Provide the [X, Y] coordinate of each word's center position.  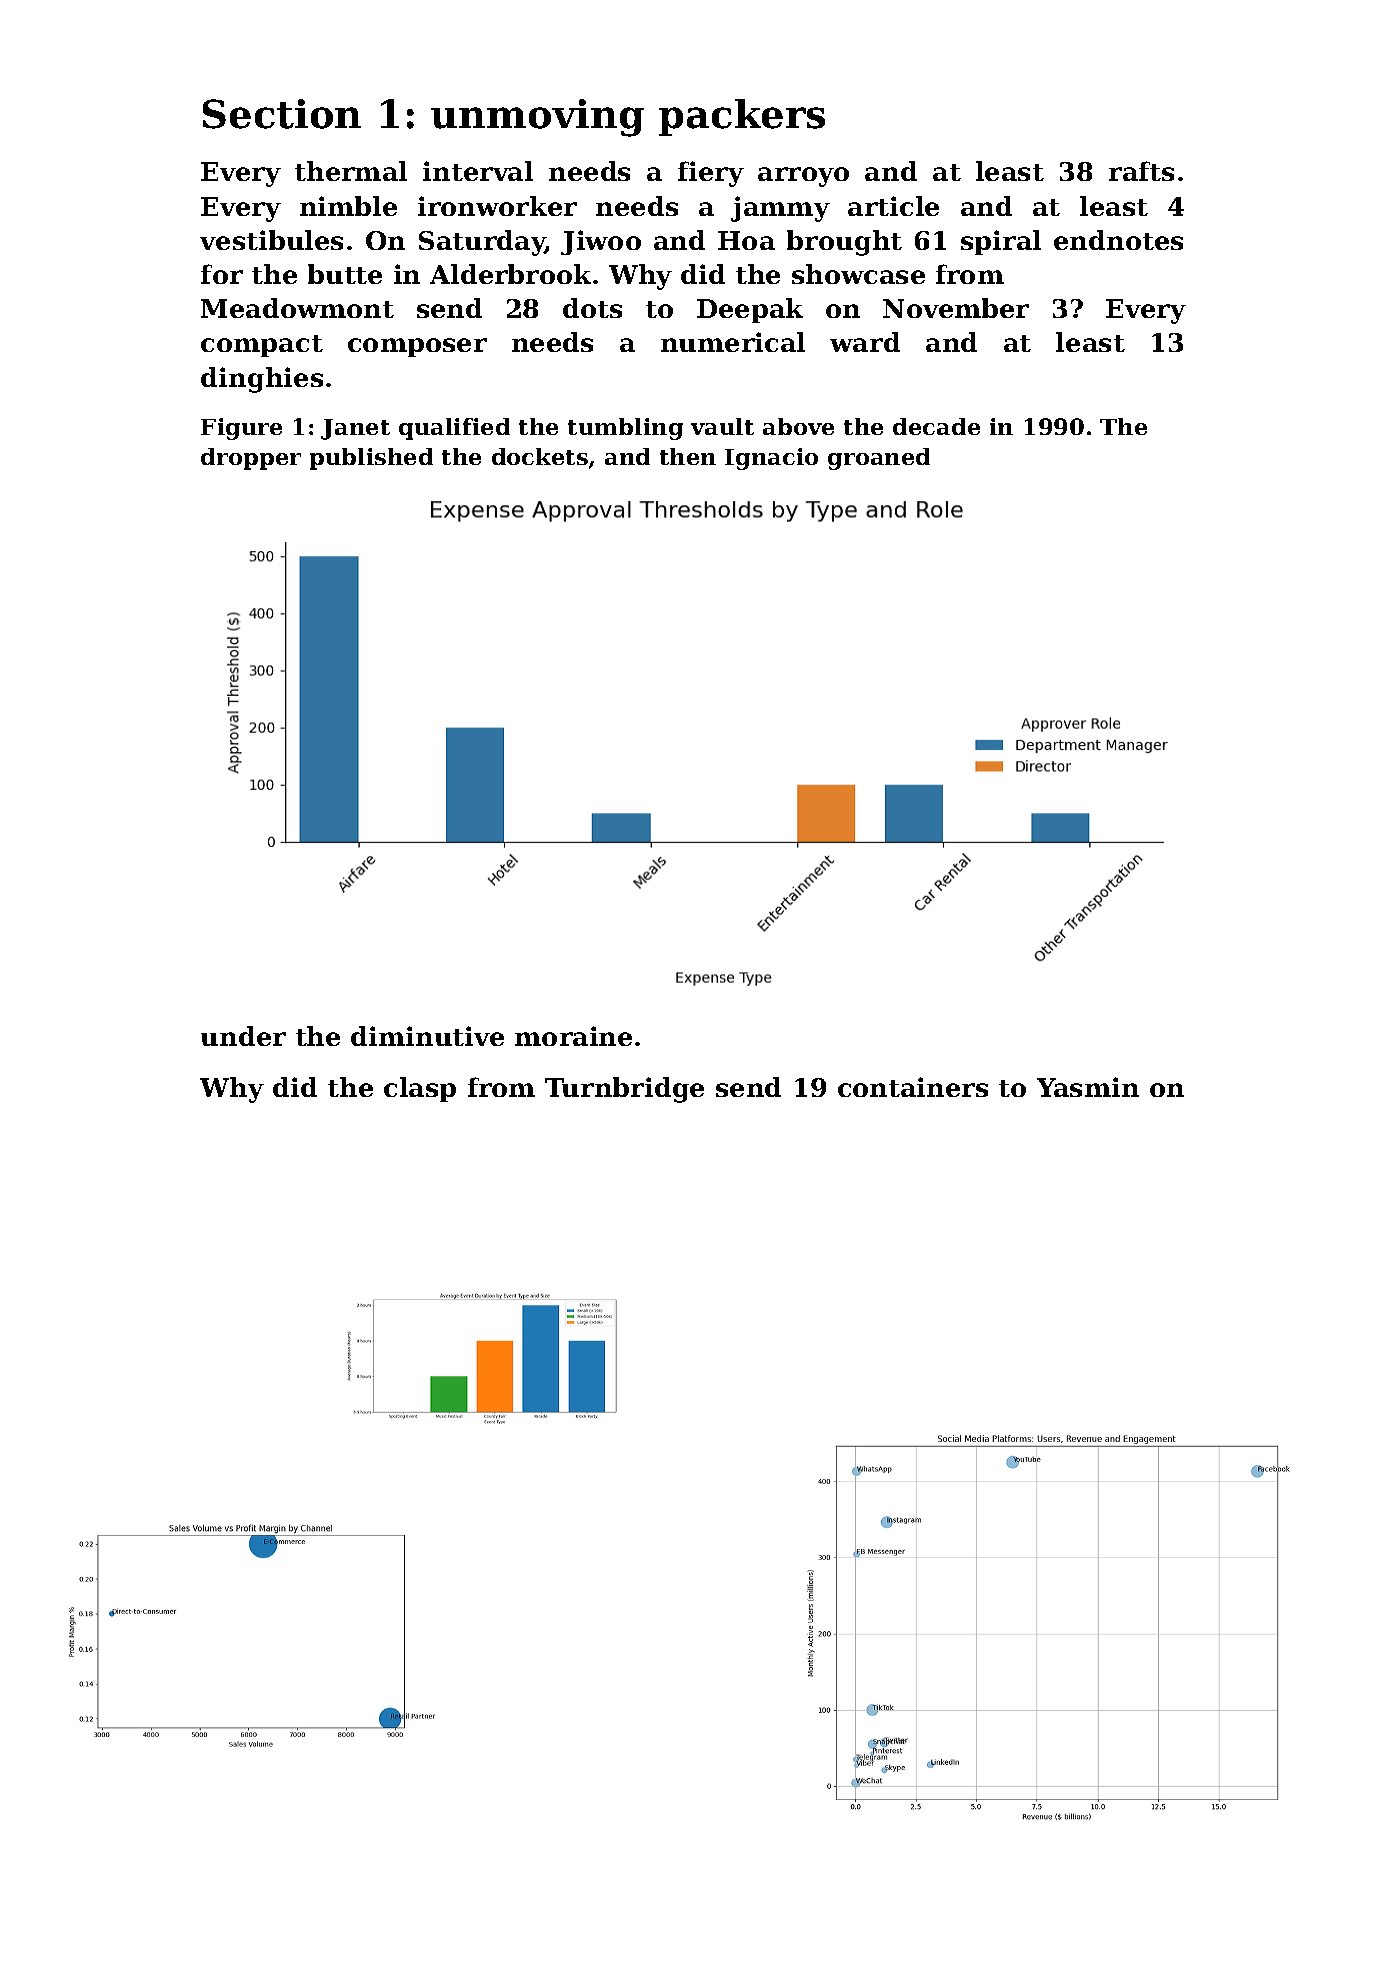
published [371, 459]
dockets [540, 456]
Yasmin [1088, 1087]
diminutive [427, 1036]
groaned [879, 459]
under [243, 1036]
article [893, 206]
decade [936, 426]
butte [345, 274]
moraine [573, 1036]
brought [844, 243]
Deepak [750, 310]
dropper [251, 459]
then [688, 456]
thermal [351, 171]
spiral [1001, 242]
